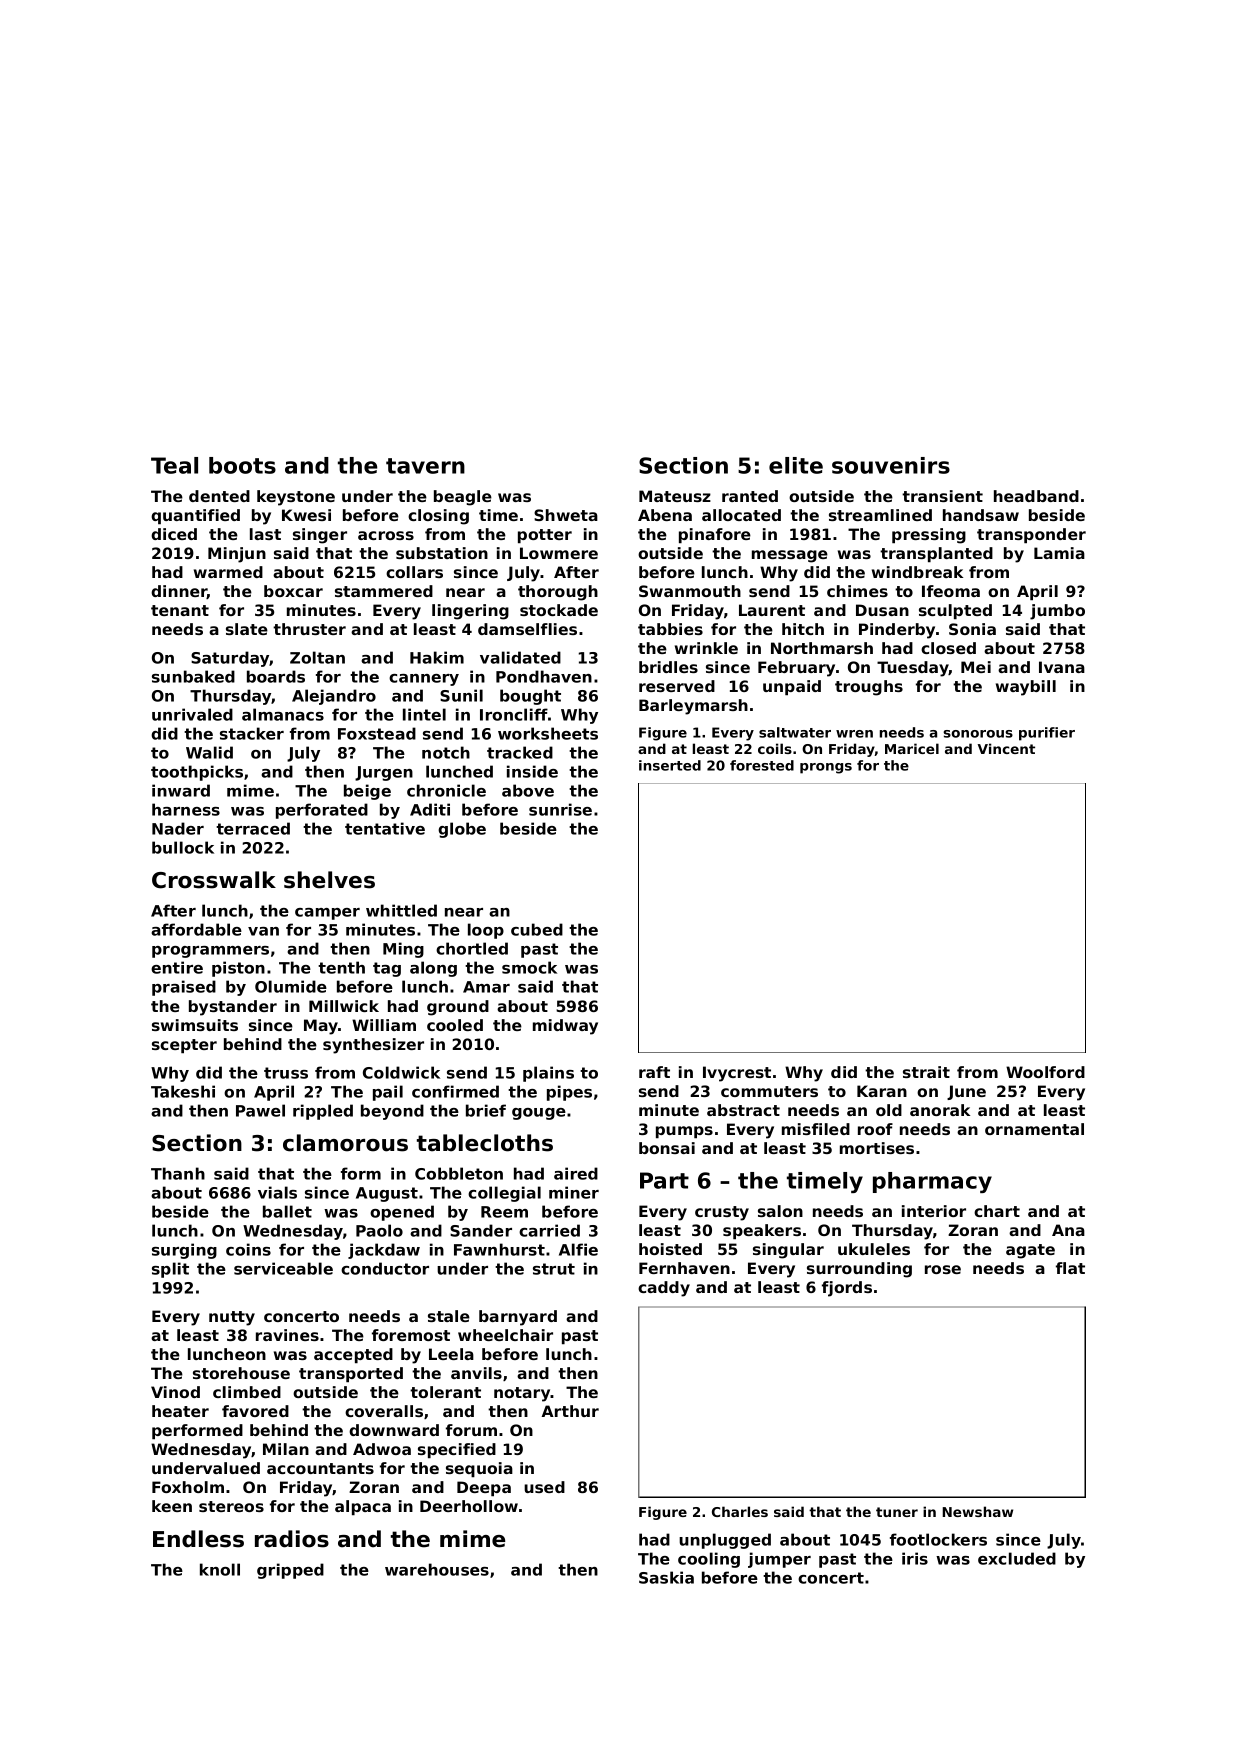 The image size is (1237, 1749). What do you see at coordinates (554, 1269) in the image?
I see `strut` at bounding box center [554, 1269].
